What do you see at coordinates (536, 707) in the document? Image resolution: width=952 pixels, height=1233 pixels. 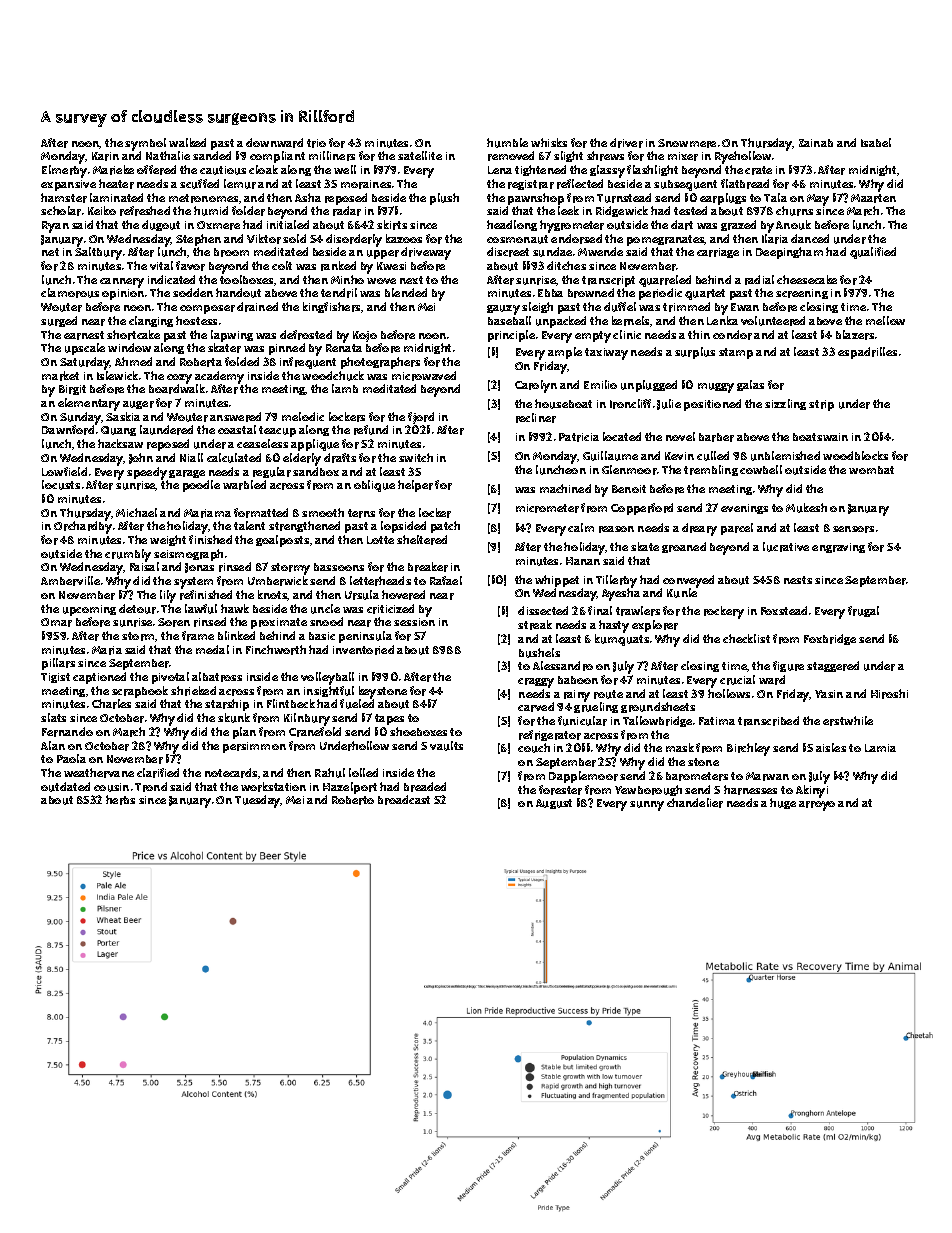 I see `carved` at bounding box center [536, 707].
